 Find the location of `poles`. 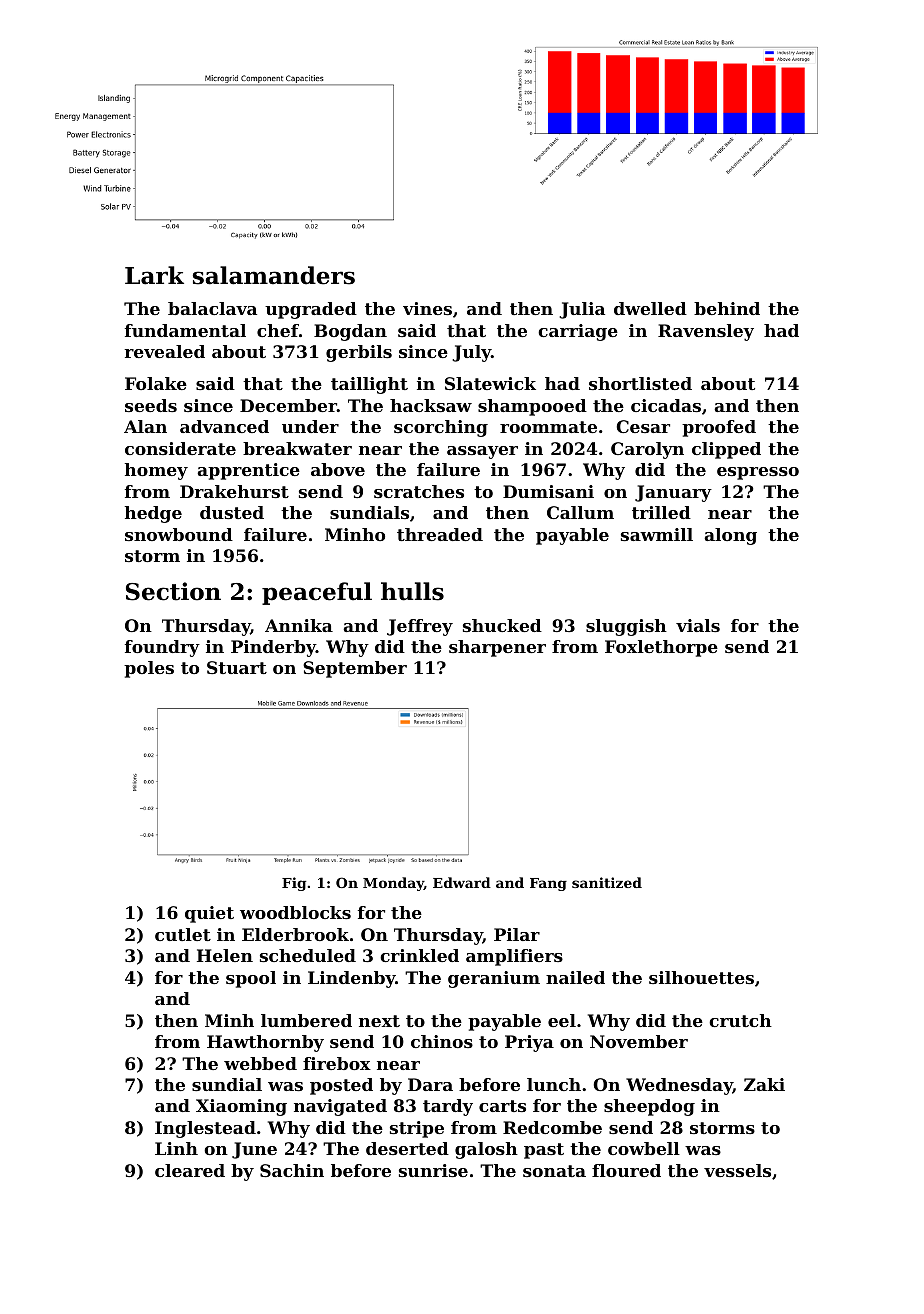

poles is located at coordinates (149, 669).
